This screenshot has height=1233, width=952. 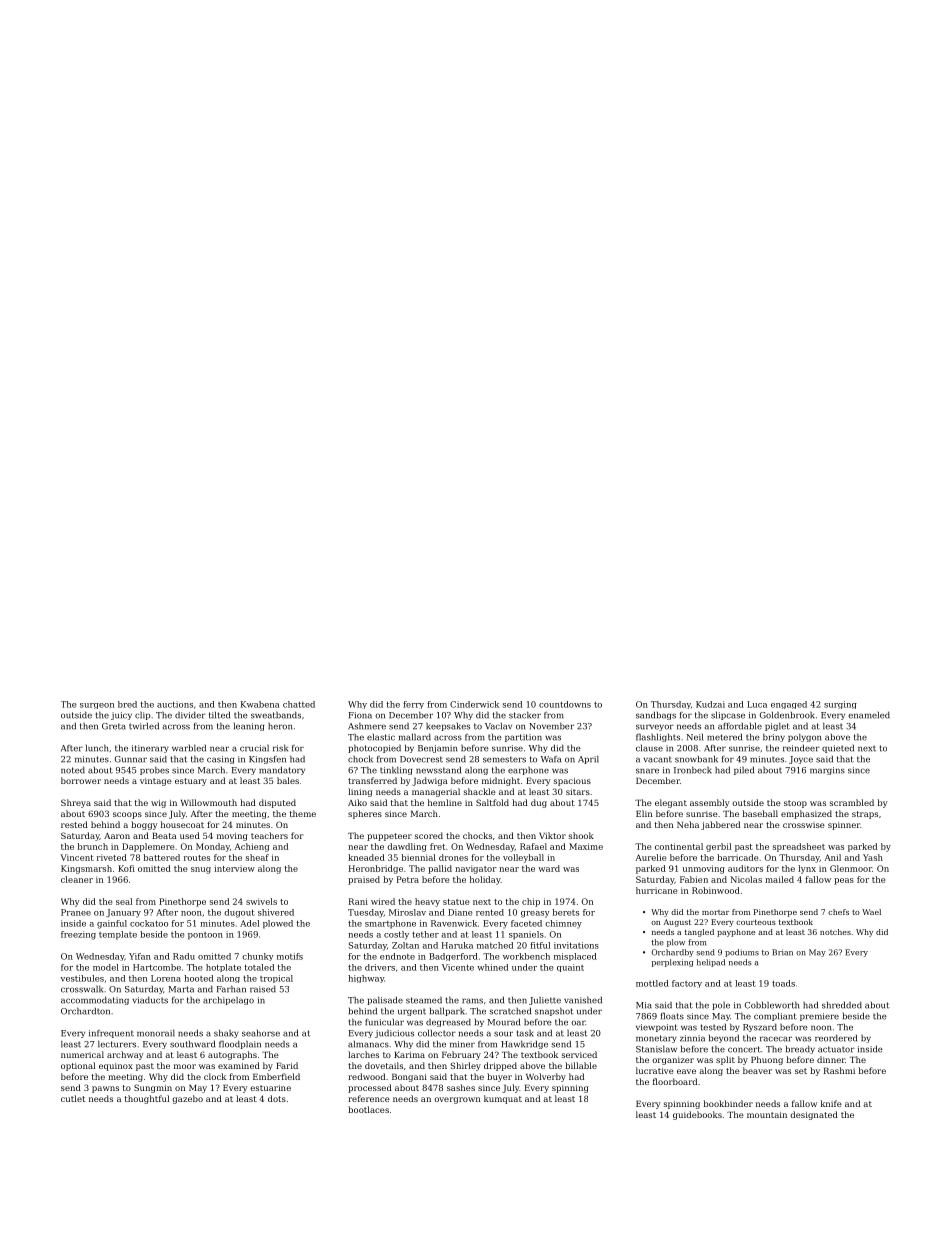 What do you see at coordinates (827, 771) in the screenshot?
I see `margins` at bounding box center [827, 771].
